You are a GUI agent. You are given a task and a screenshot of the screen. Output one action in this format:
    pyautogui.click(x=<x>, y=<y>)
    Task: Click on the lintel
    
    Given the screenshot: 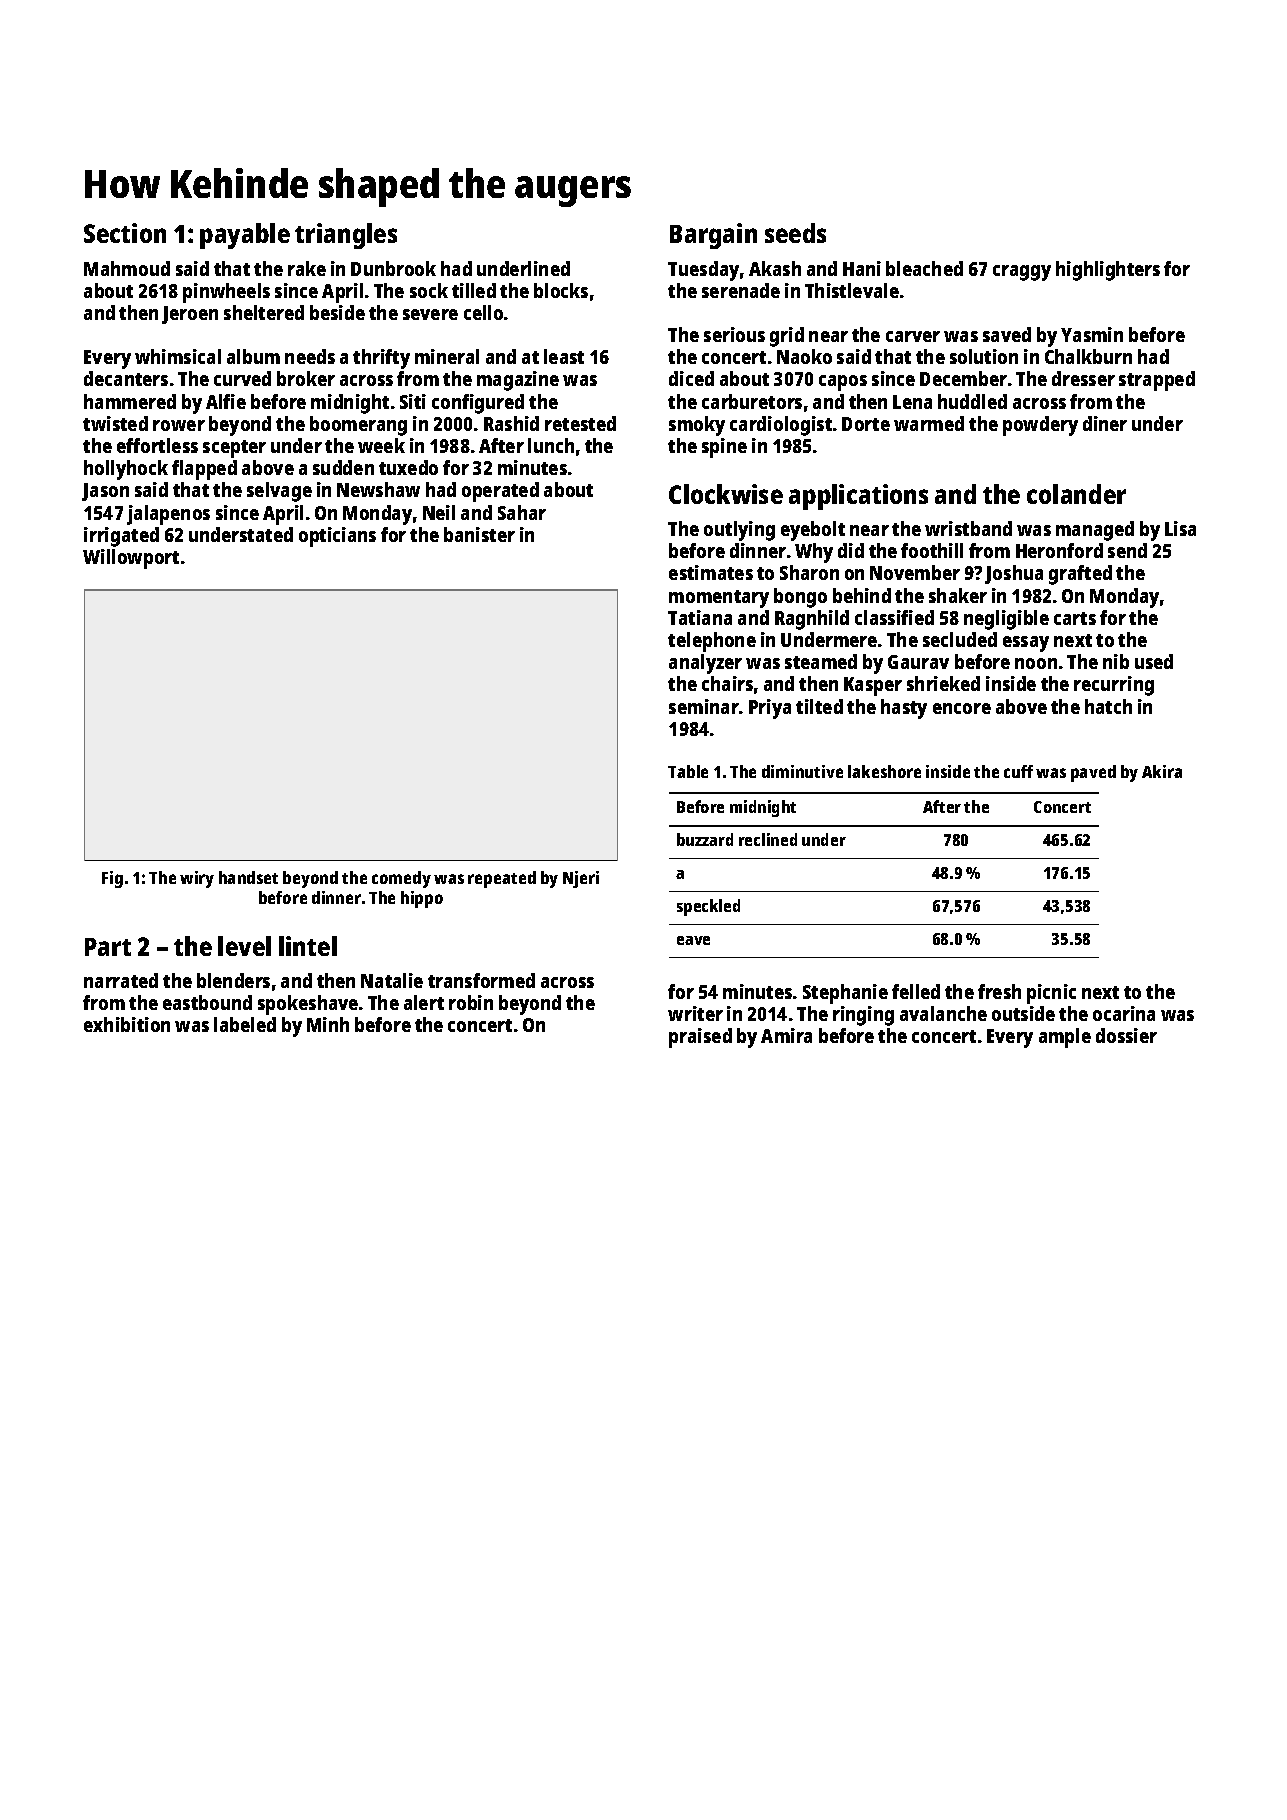 What is the action you would take?
    pyautogui.click(x=308, y=946)
